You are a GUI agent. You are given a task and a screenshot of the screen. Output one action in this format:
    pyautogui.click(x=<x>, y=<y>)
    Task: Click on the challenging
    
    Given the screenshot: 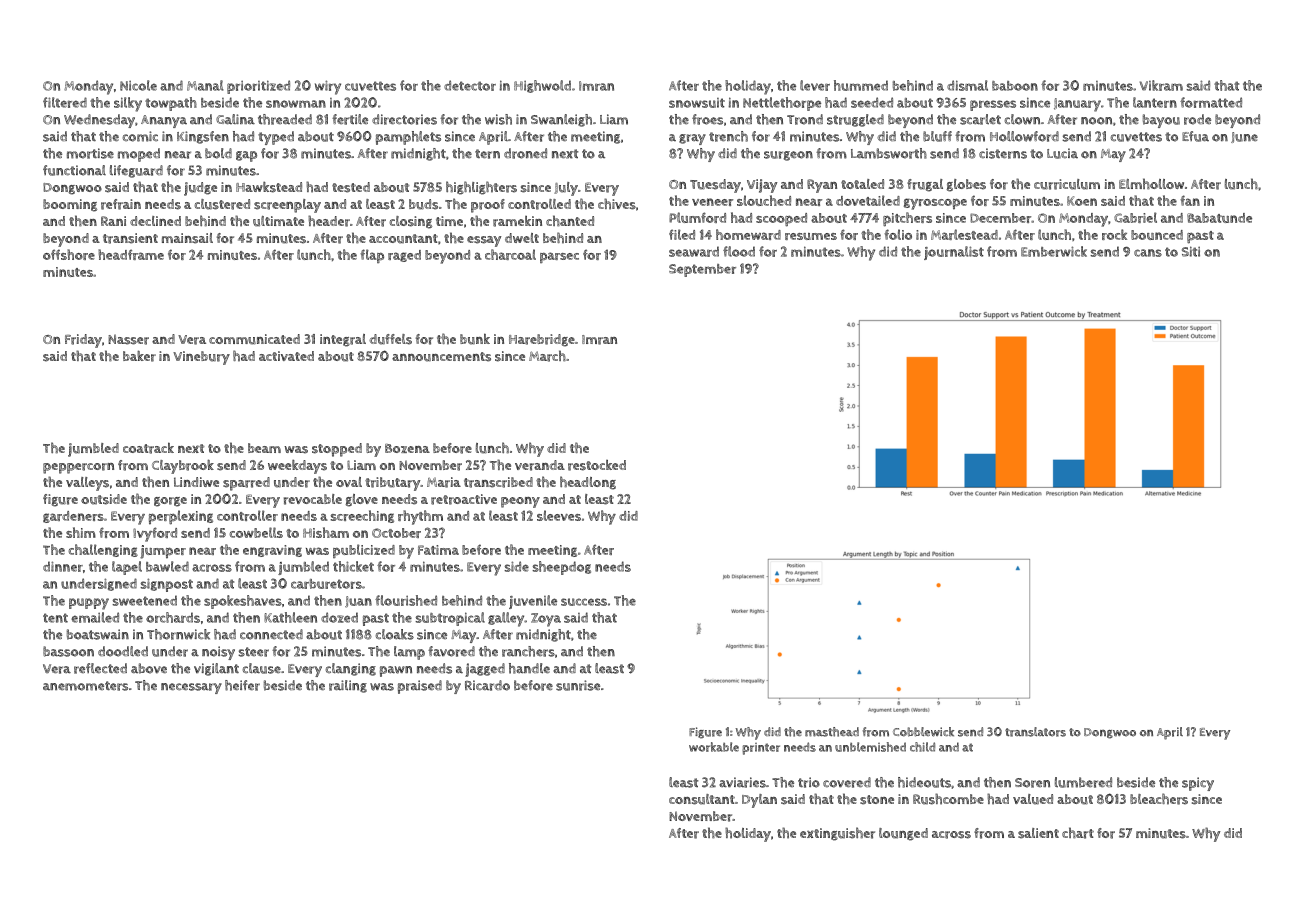 What is the action you would take?
    pyautogui.click(x=103, y=550)
